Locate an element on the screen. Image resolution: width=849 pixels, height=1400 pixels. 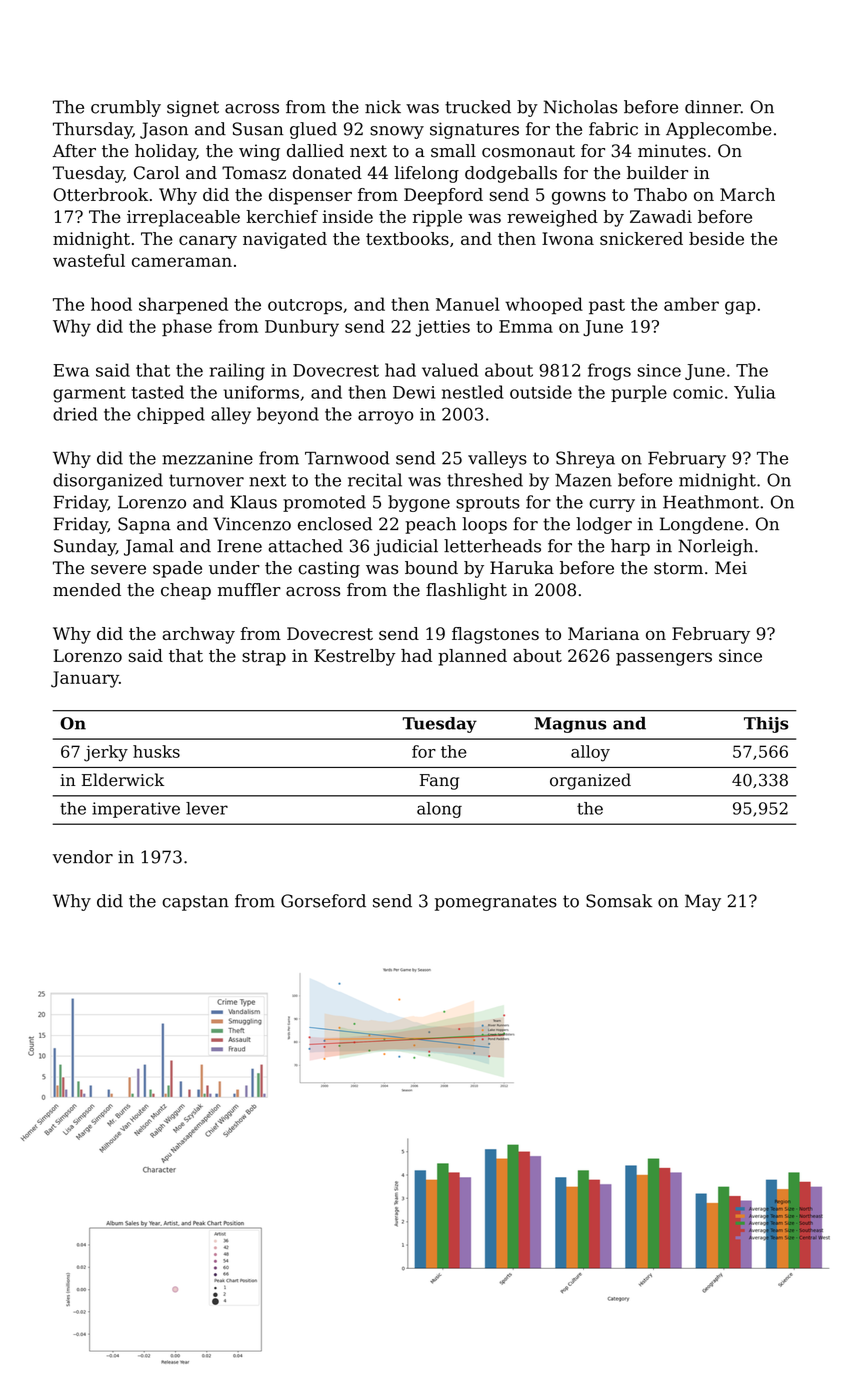
Applecombe is located at coordinates (719, 130).
